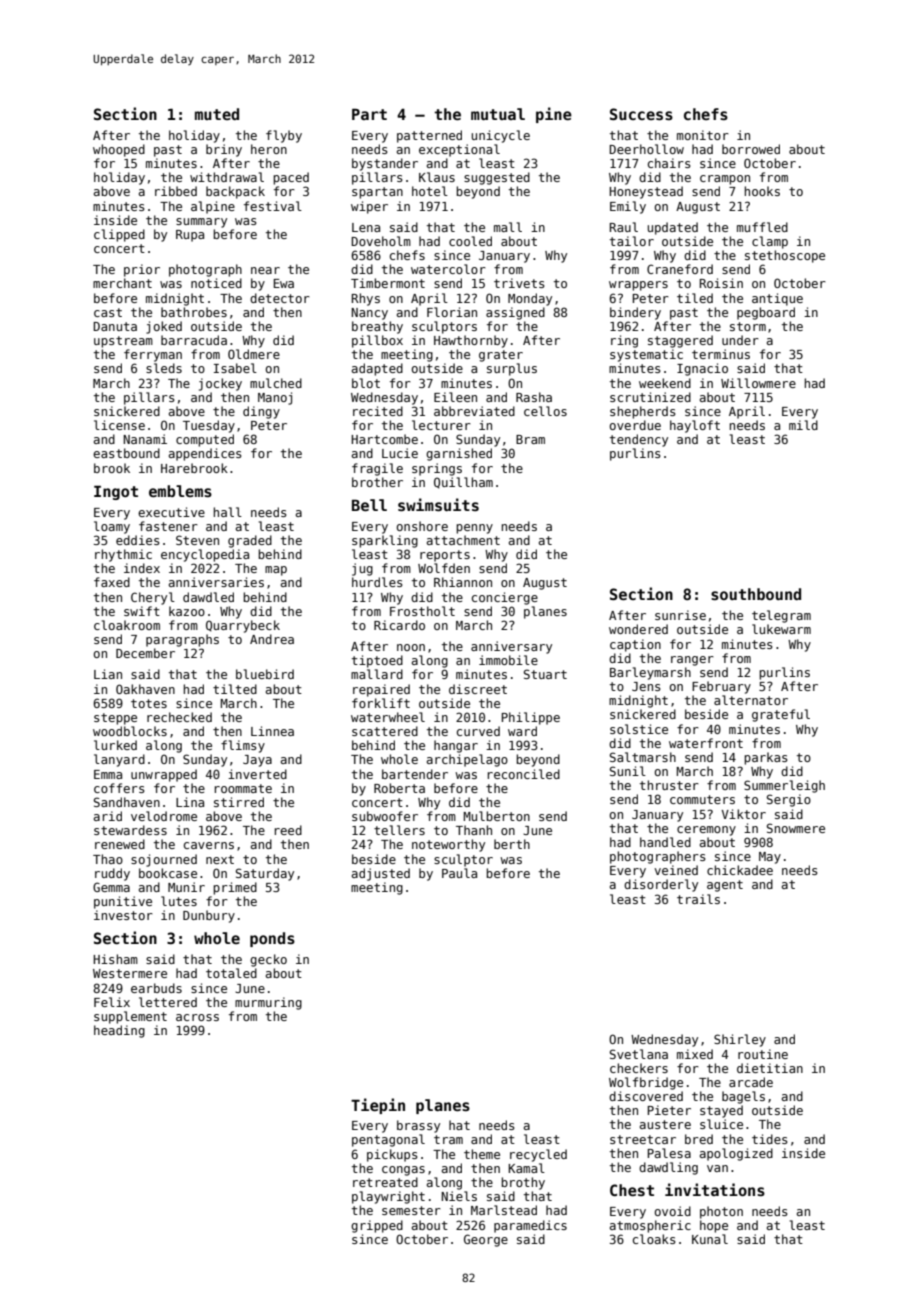  What do you see at coordinates (486, 1240) in the screenshot?
I see `George` at bounding box center [486, 1240].
